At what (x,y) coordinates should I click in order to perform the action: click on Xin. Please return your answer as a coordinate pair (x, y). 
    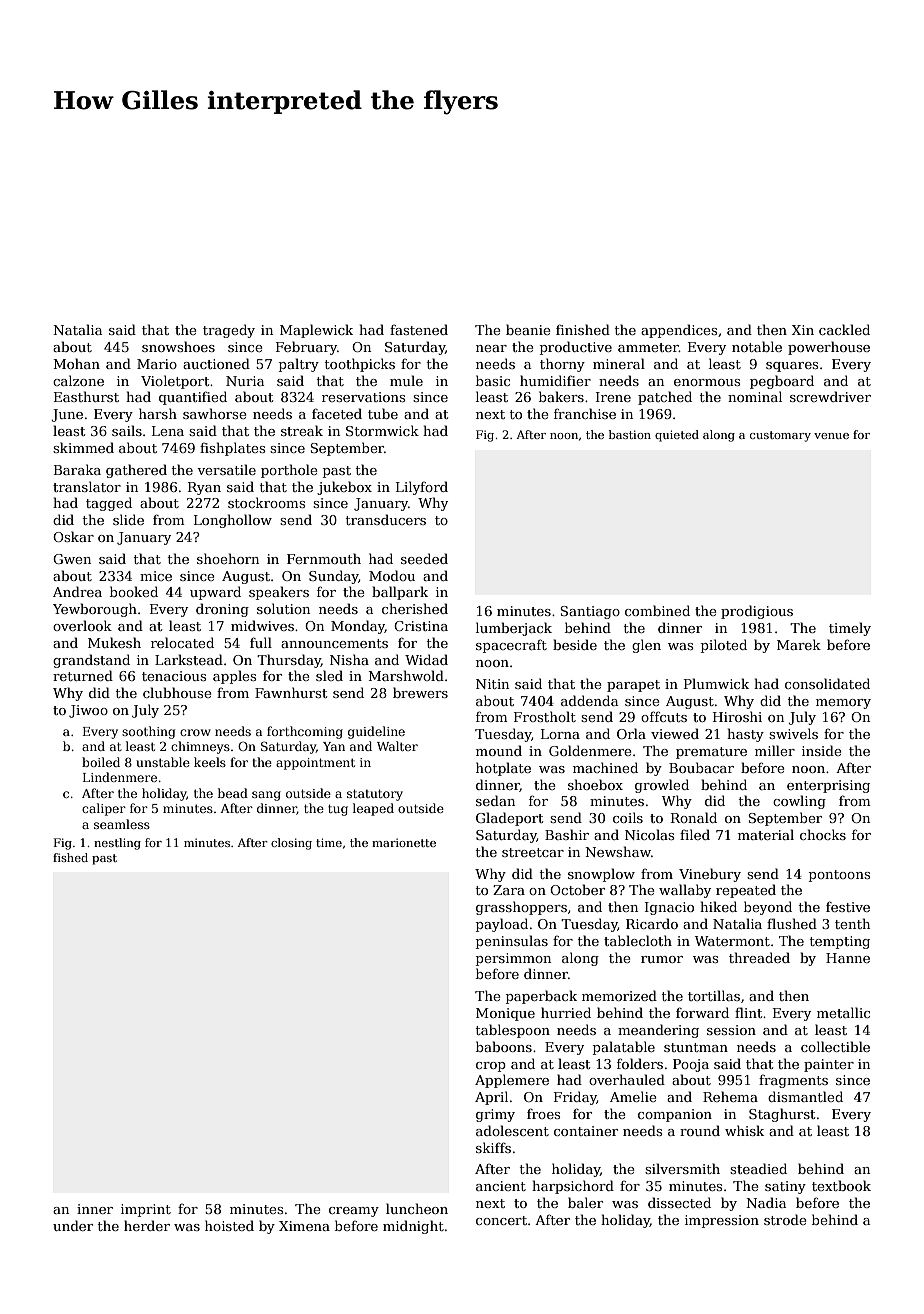
    Looking at the image, I should click on (803, 330).
